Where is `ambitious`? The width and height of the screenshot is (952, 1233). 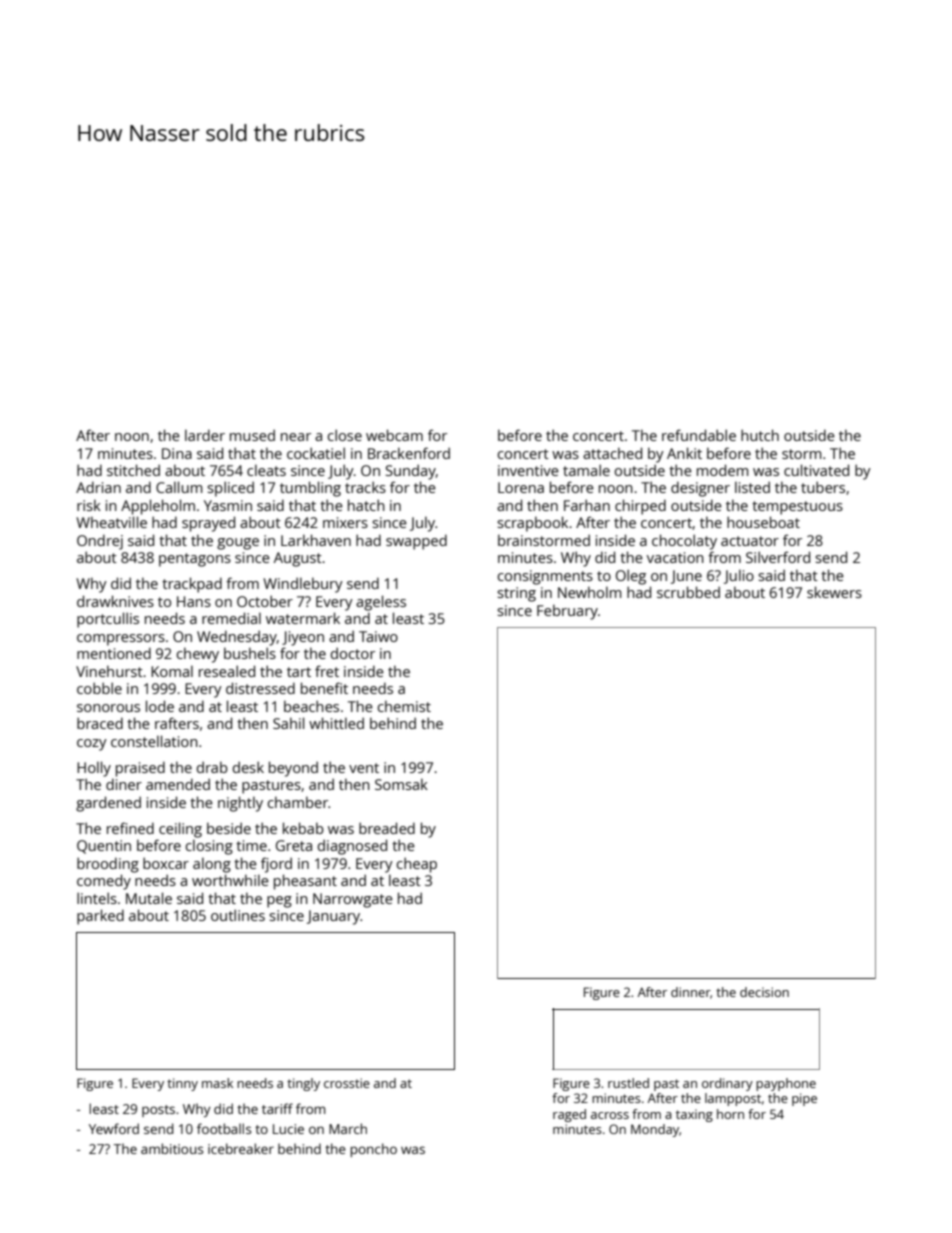
ambitious is located at coordinates (172, 1148).
